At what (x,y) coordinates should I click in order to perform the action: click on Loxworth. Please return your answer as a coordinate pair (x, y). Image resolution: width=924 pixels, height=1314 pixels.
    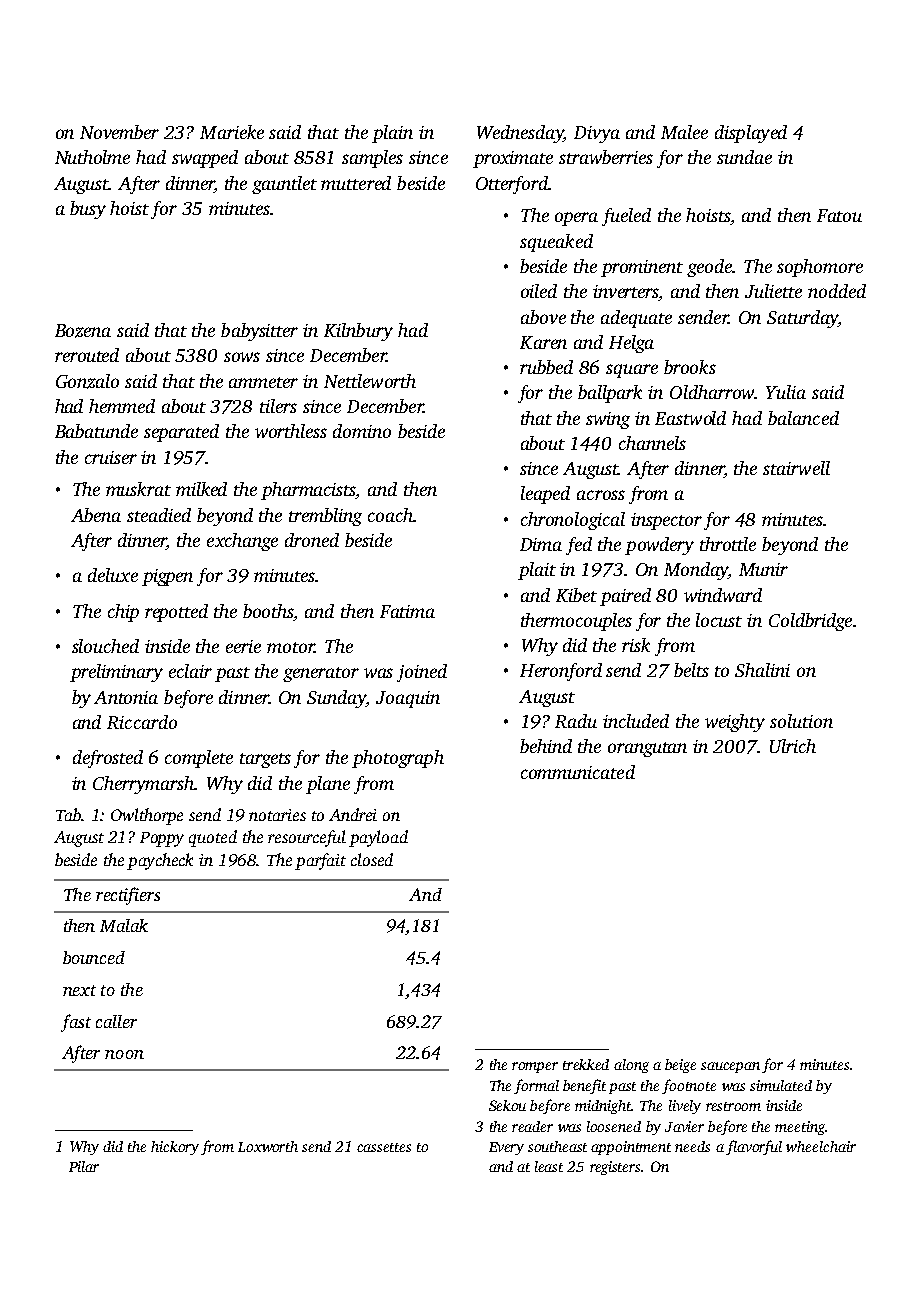
    Looking at the image, I should click on (268, 1146).
